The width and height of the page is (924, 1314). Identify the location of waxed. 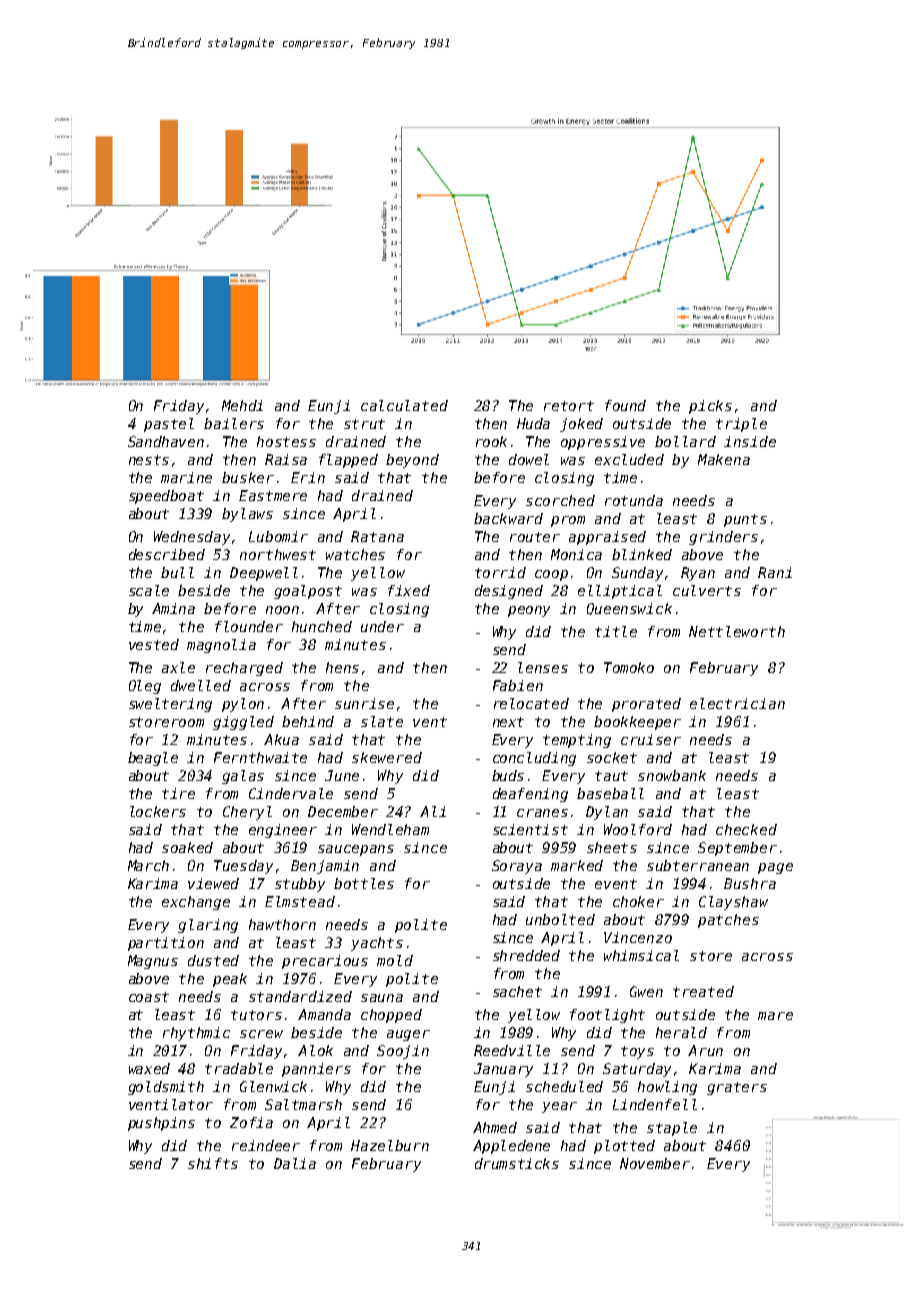
(149, 1068).
